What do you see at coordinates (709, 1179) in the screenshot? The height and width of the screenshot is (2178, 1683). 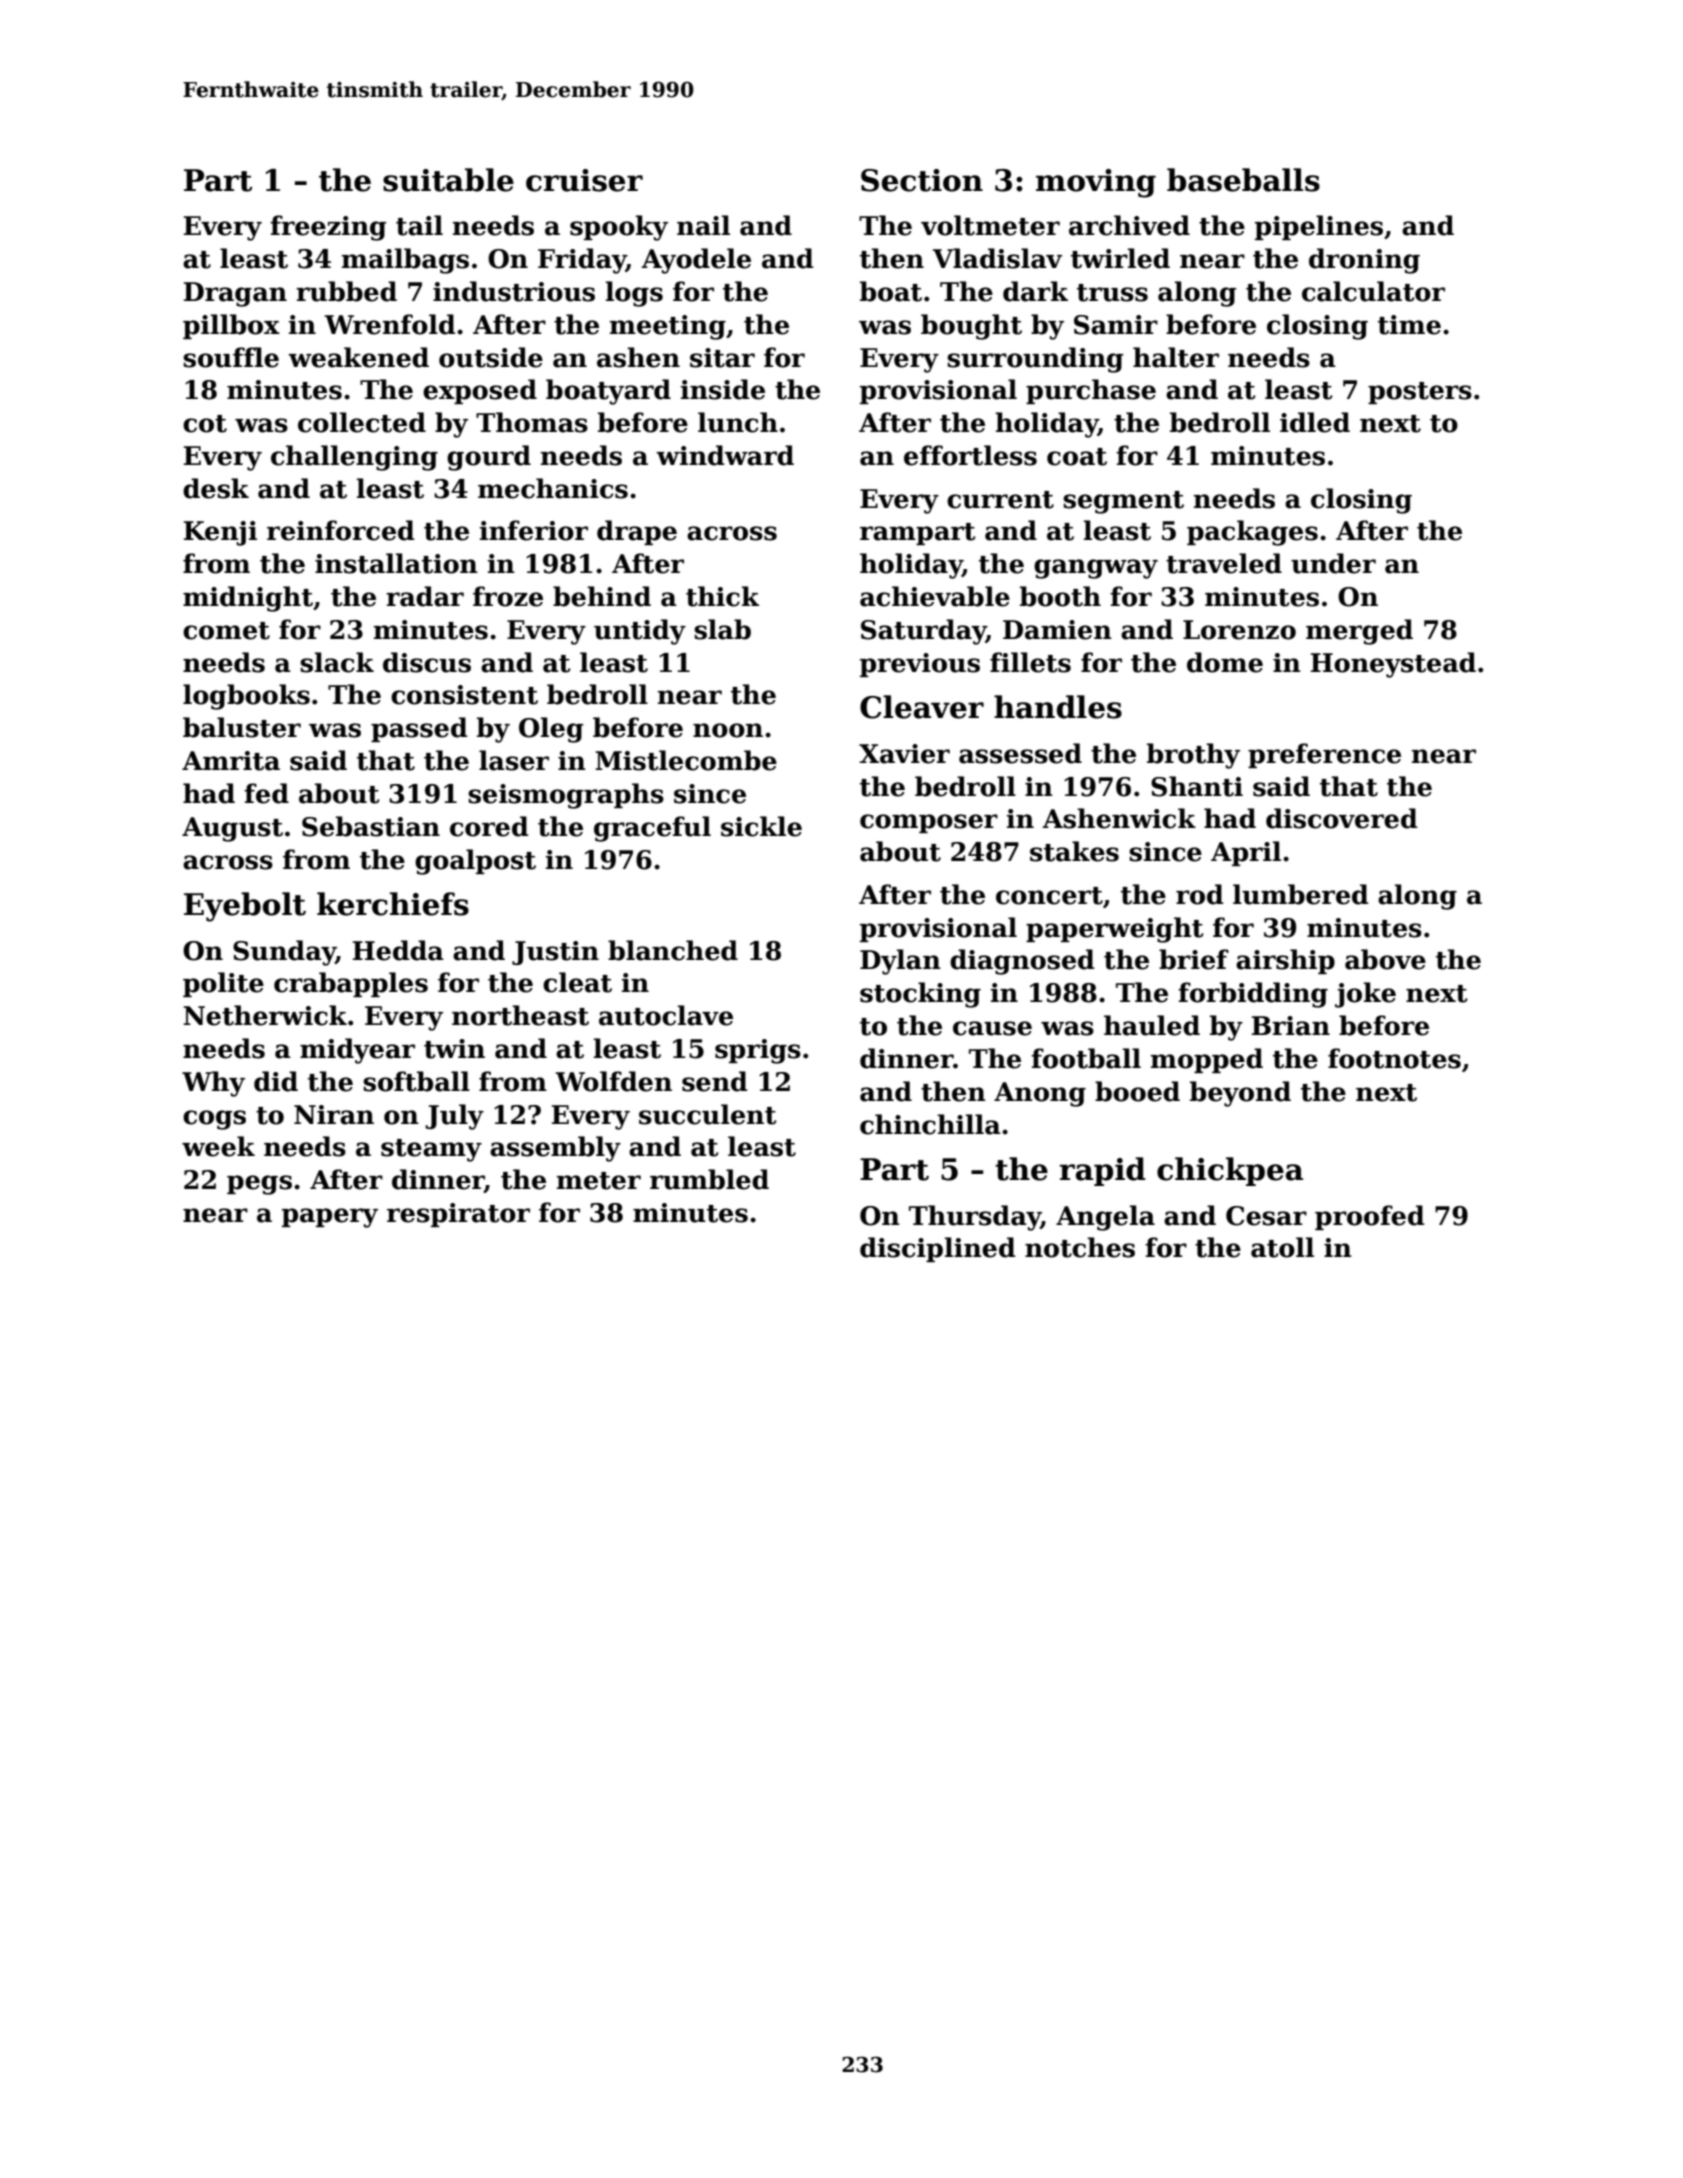 I see `rumbled` at bounding box center [709, 1179].
